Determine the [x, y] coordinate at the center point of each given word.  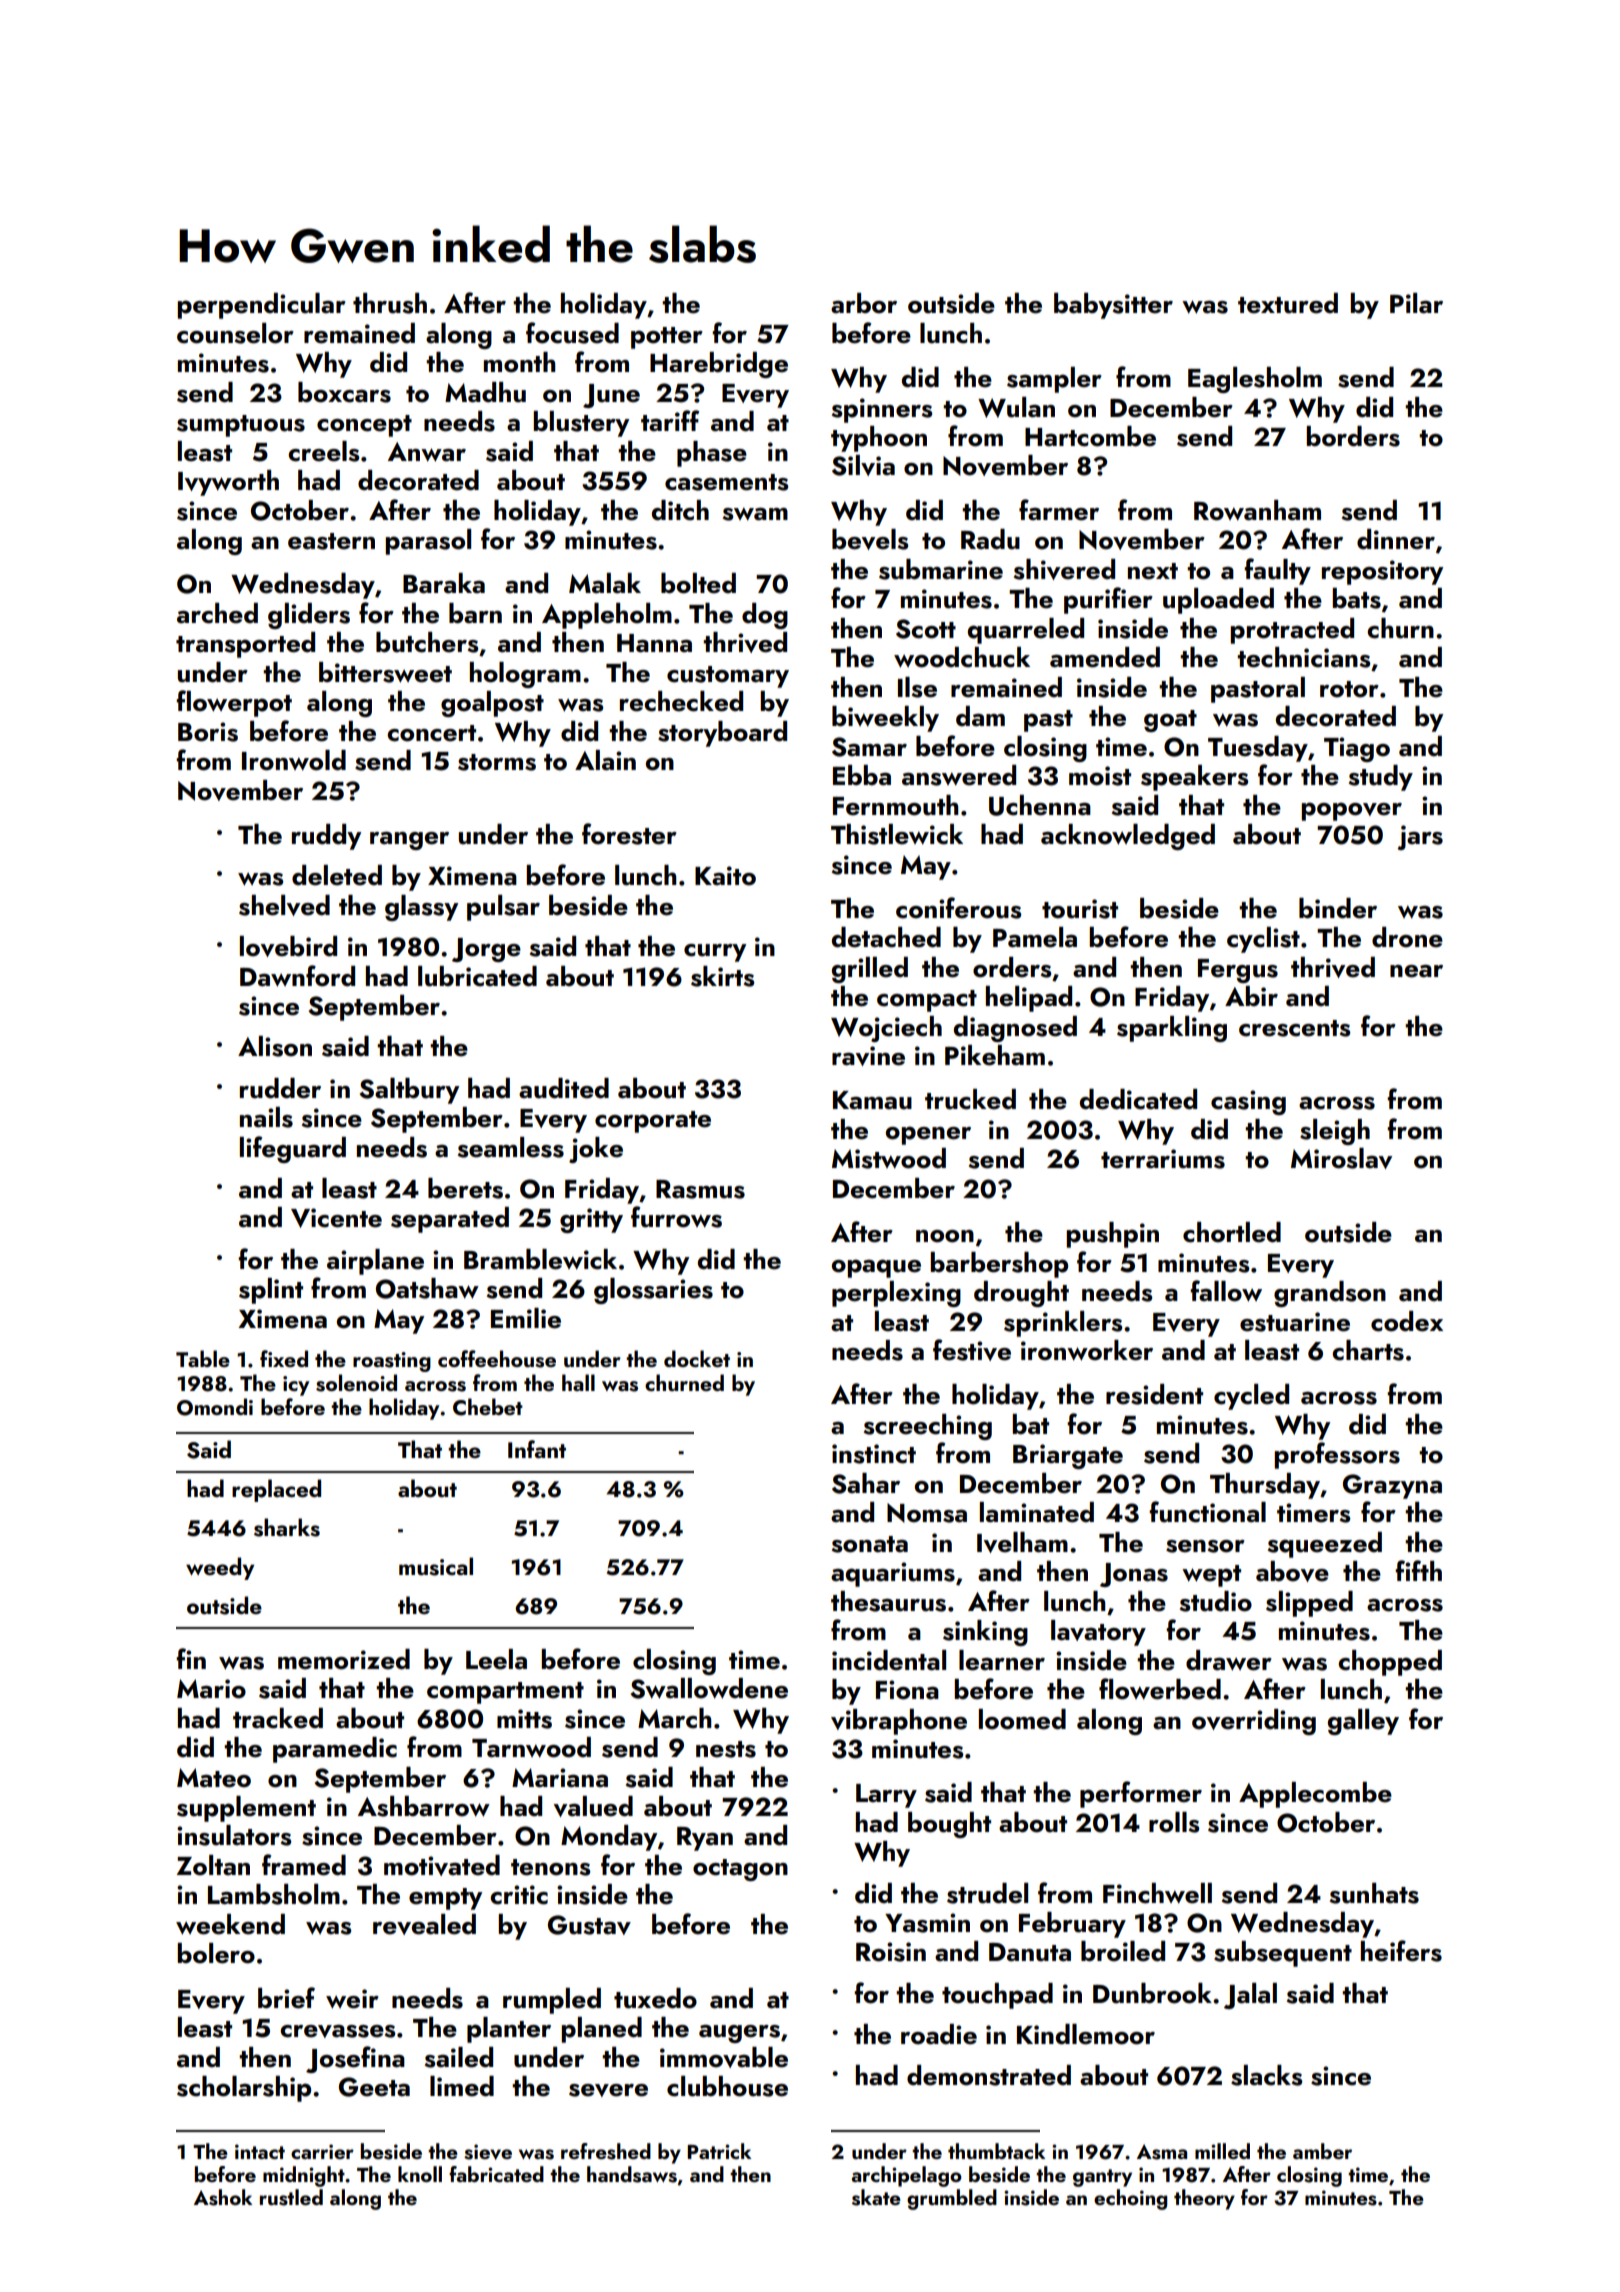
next [1153, 571]
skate [876, 2197]
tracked [278, 1718]
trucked [970, 1099]
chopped [1390, 1663]
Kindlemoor [1086, 2034]
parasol [428, 542]
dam [980, 716]
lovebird [288, 946]
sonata [870, 1544]
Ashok [223, 2197]
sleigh [1335, 1132]
